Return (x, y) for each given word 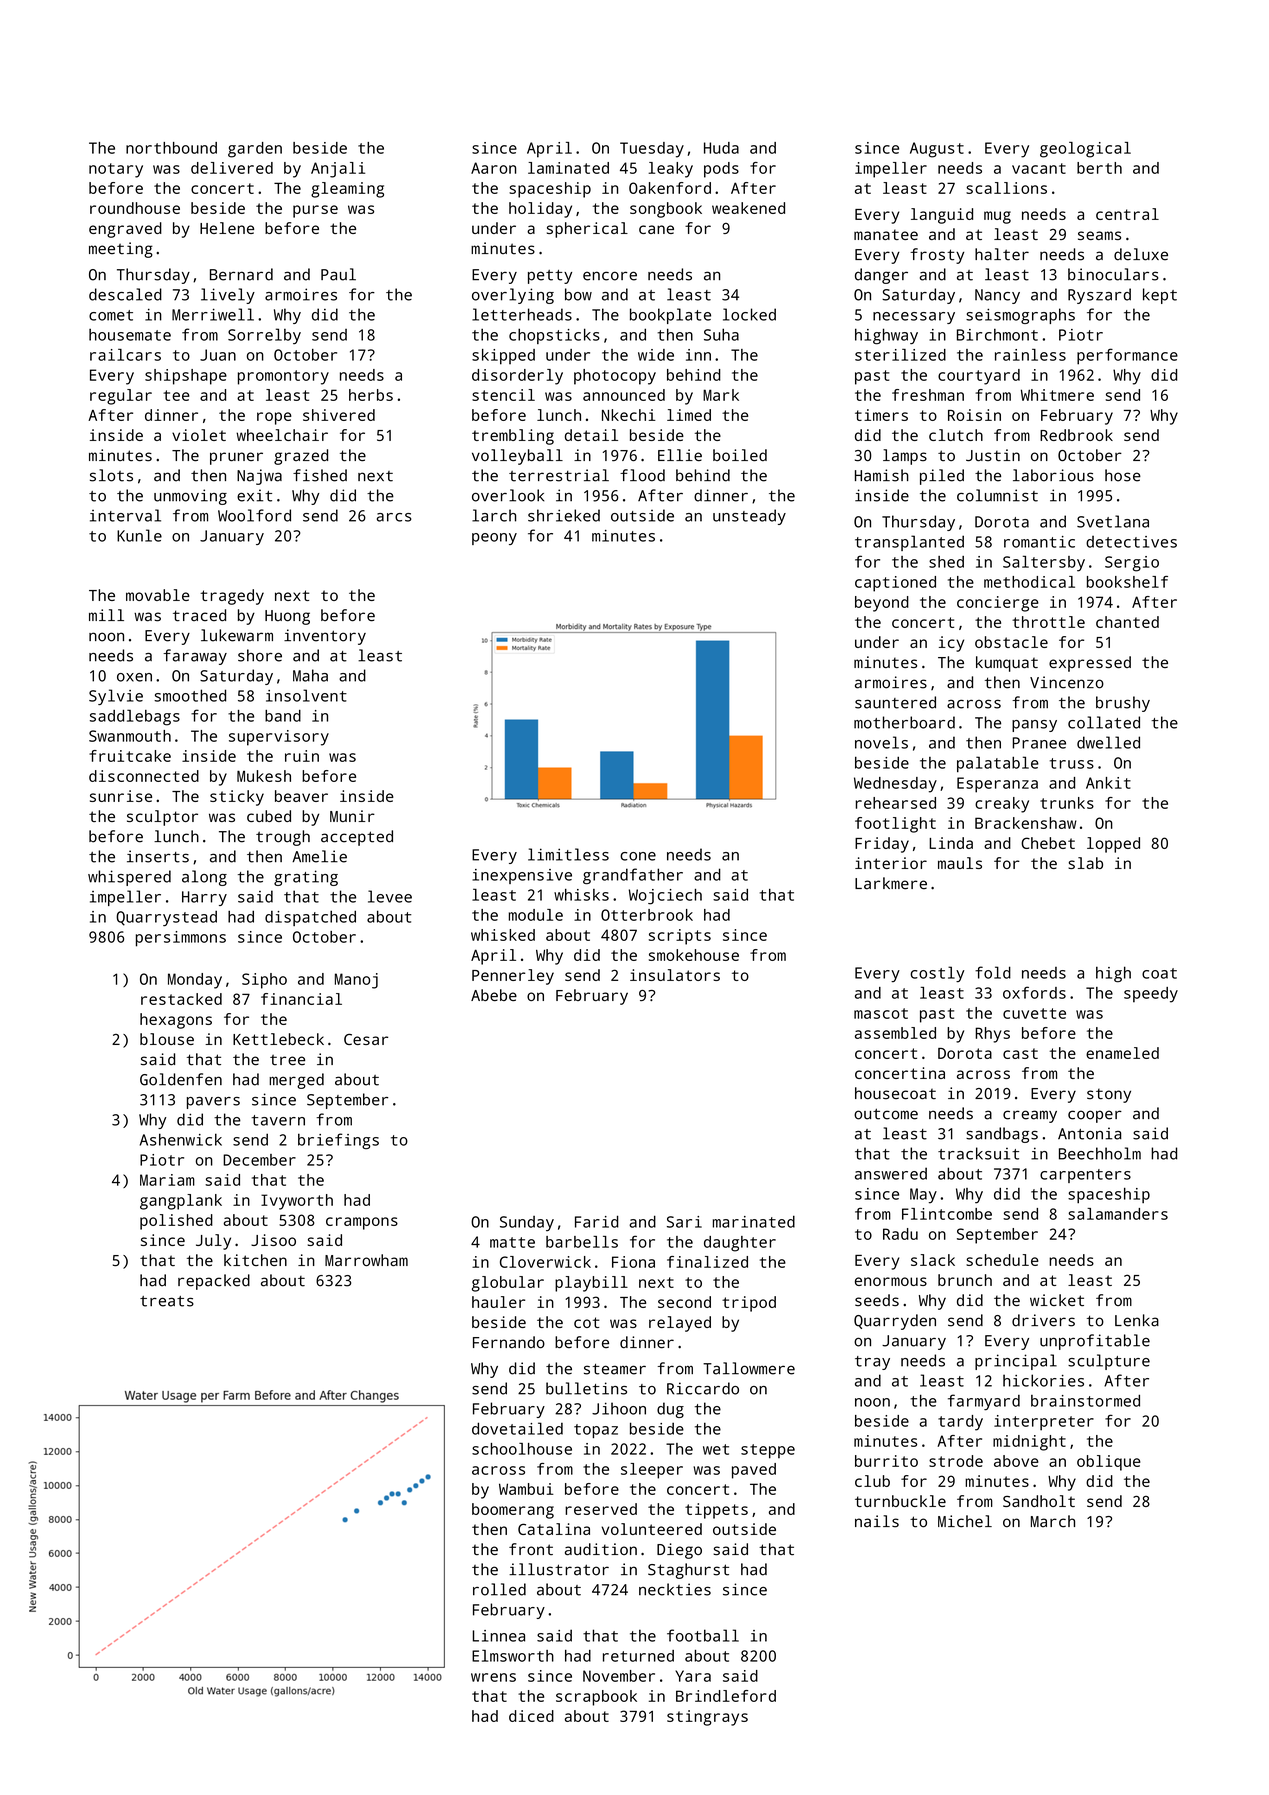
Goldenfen (181, 1079)
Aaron (493, 168)
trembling (513, 437)
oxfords (1034, 992)
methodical (1029, 582)
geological (1085, 150)
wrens (493, 1677)
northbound (171, 148)
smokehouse (694, 955)
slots (111, 475)
